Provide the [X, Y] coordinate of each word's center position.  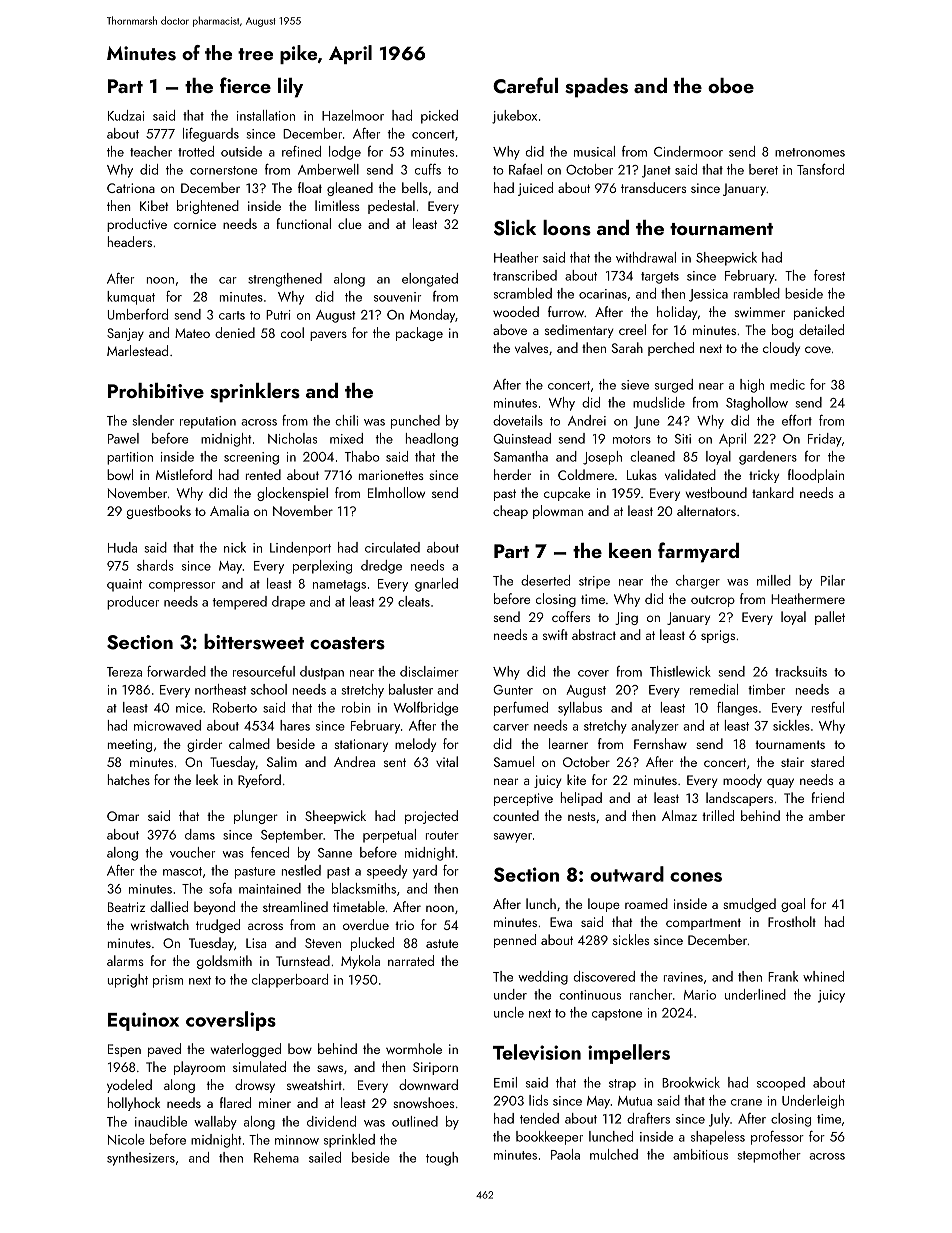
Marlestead [137, 350]
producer [133, 603]
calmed [249, 743]
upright [128, 981]
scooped [781, 1084]
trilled [718, 815]
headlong [432, 440]
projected [431, 817]
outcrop [713, 601]
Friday [825, 440]
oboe [731, 85]
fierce [245, 85]
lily [290, 88]
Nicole [126, 1139]
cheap [510, 512]
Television [537, 1052]
